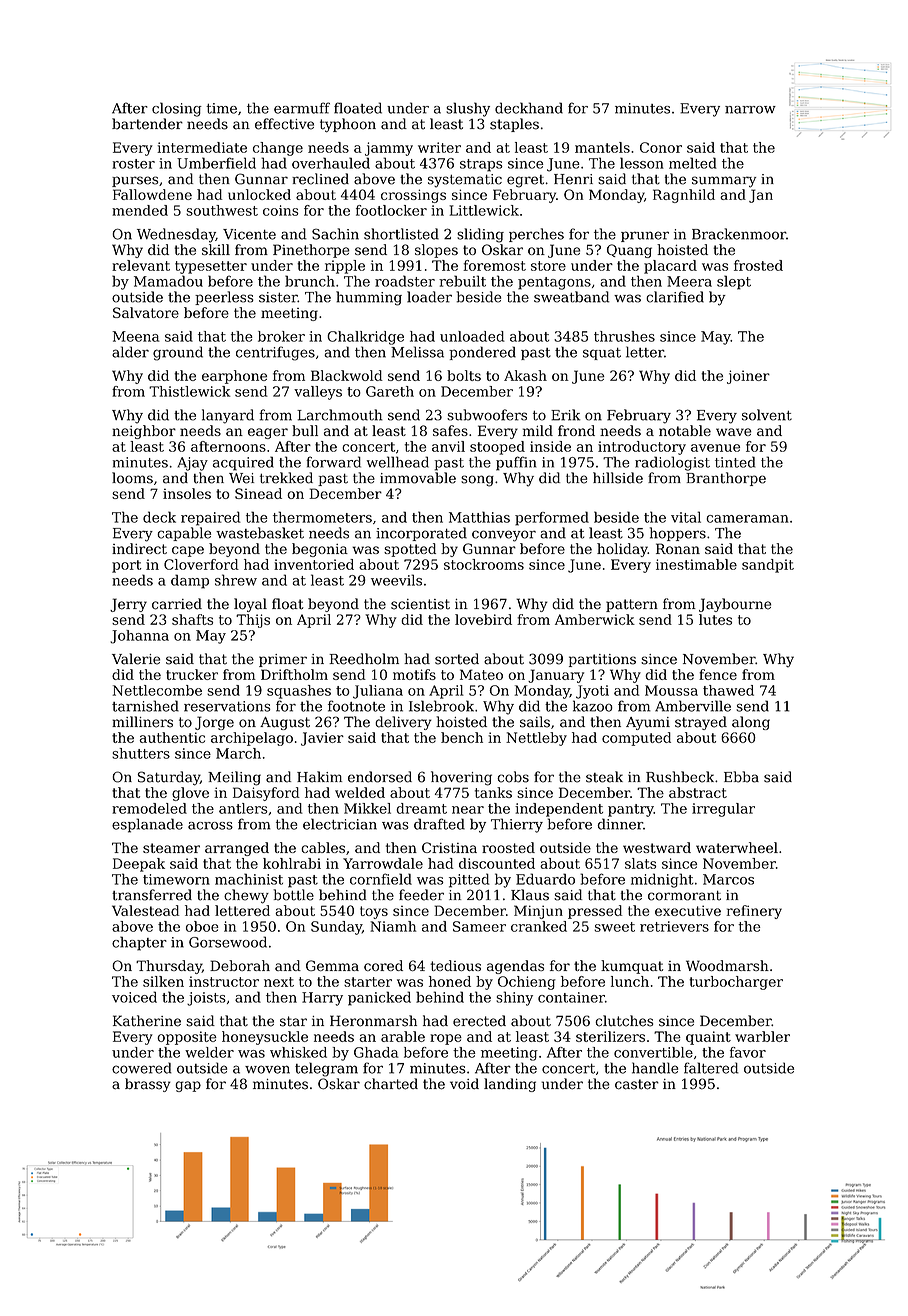 The image size is (908, 1316). I want to click on frosted, so click(758, 265).
